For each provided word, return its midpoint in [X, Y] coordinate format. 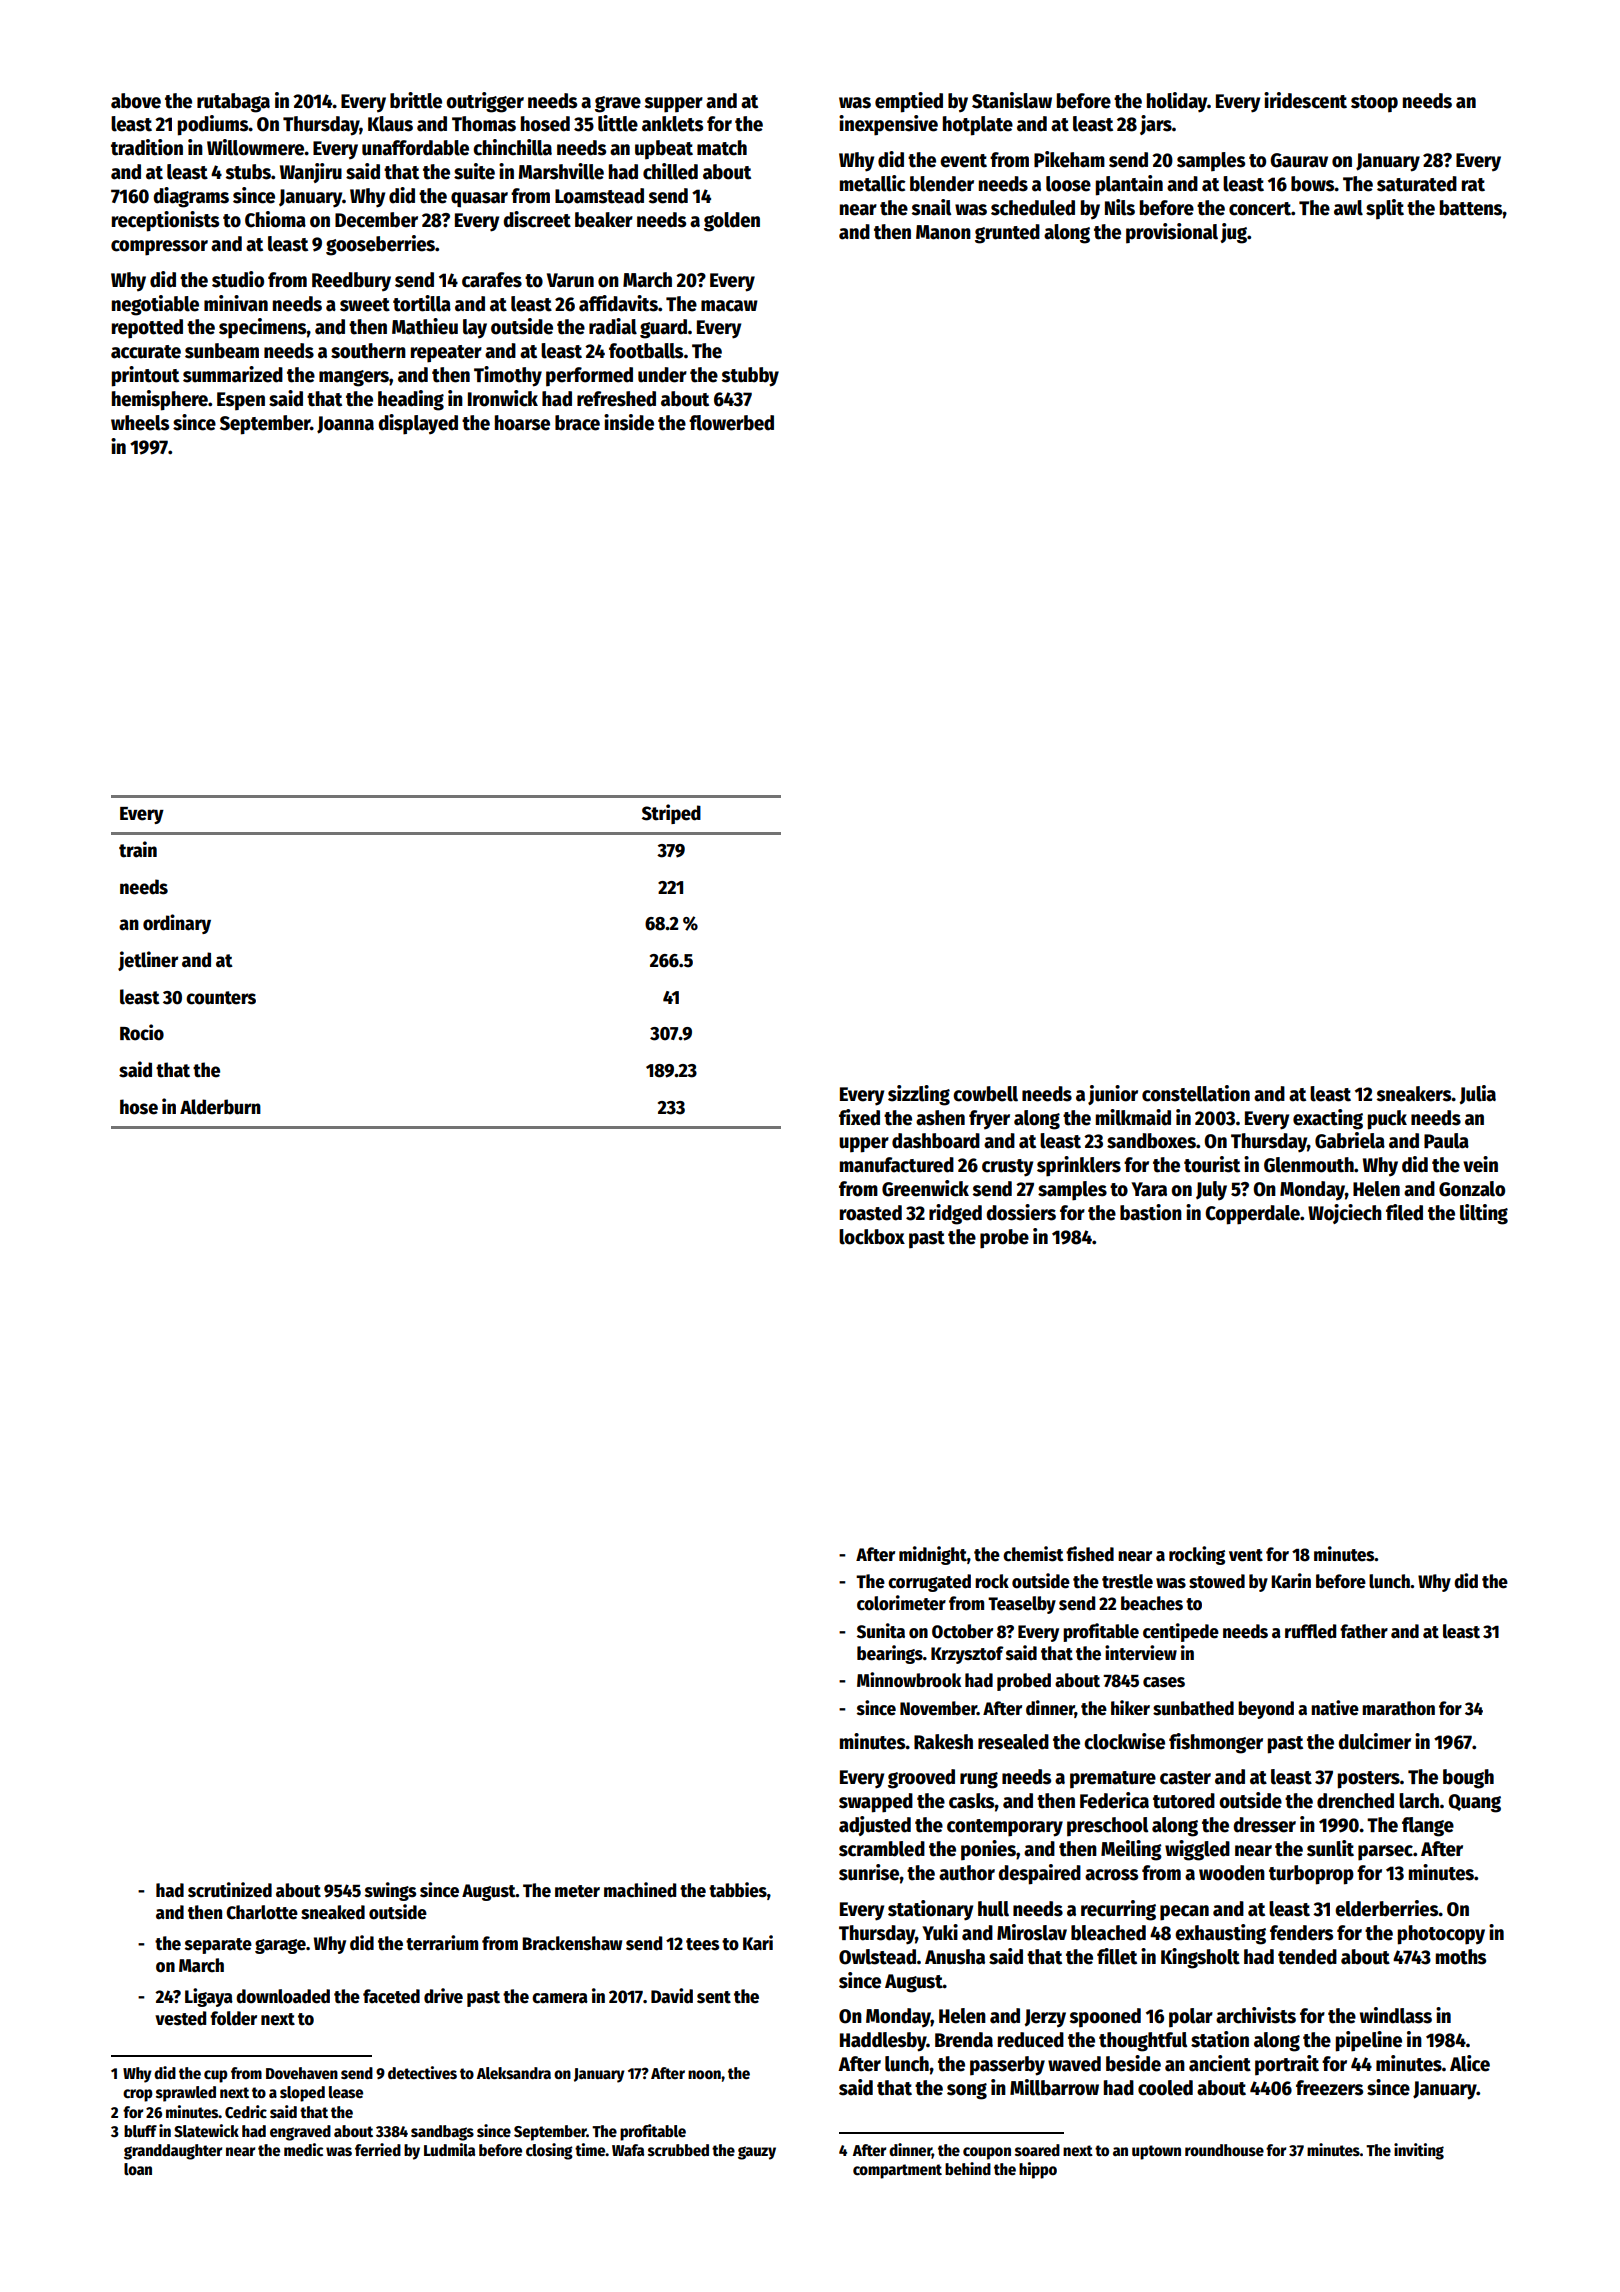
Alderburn [220, 1107]
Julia [1477, 1094]
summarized [233, 374]
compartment [897, 2171]
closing [549, 2151]
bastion [1151, 1212]
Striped [671, 814]
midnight [933, 1555]
